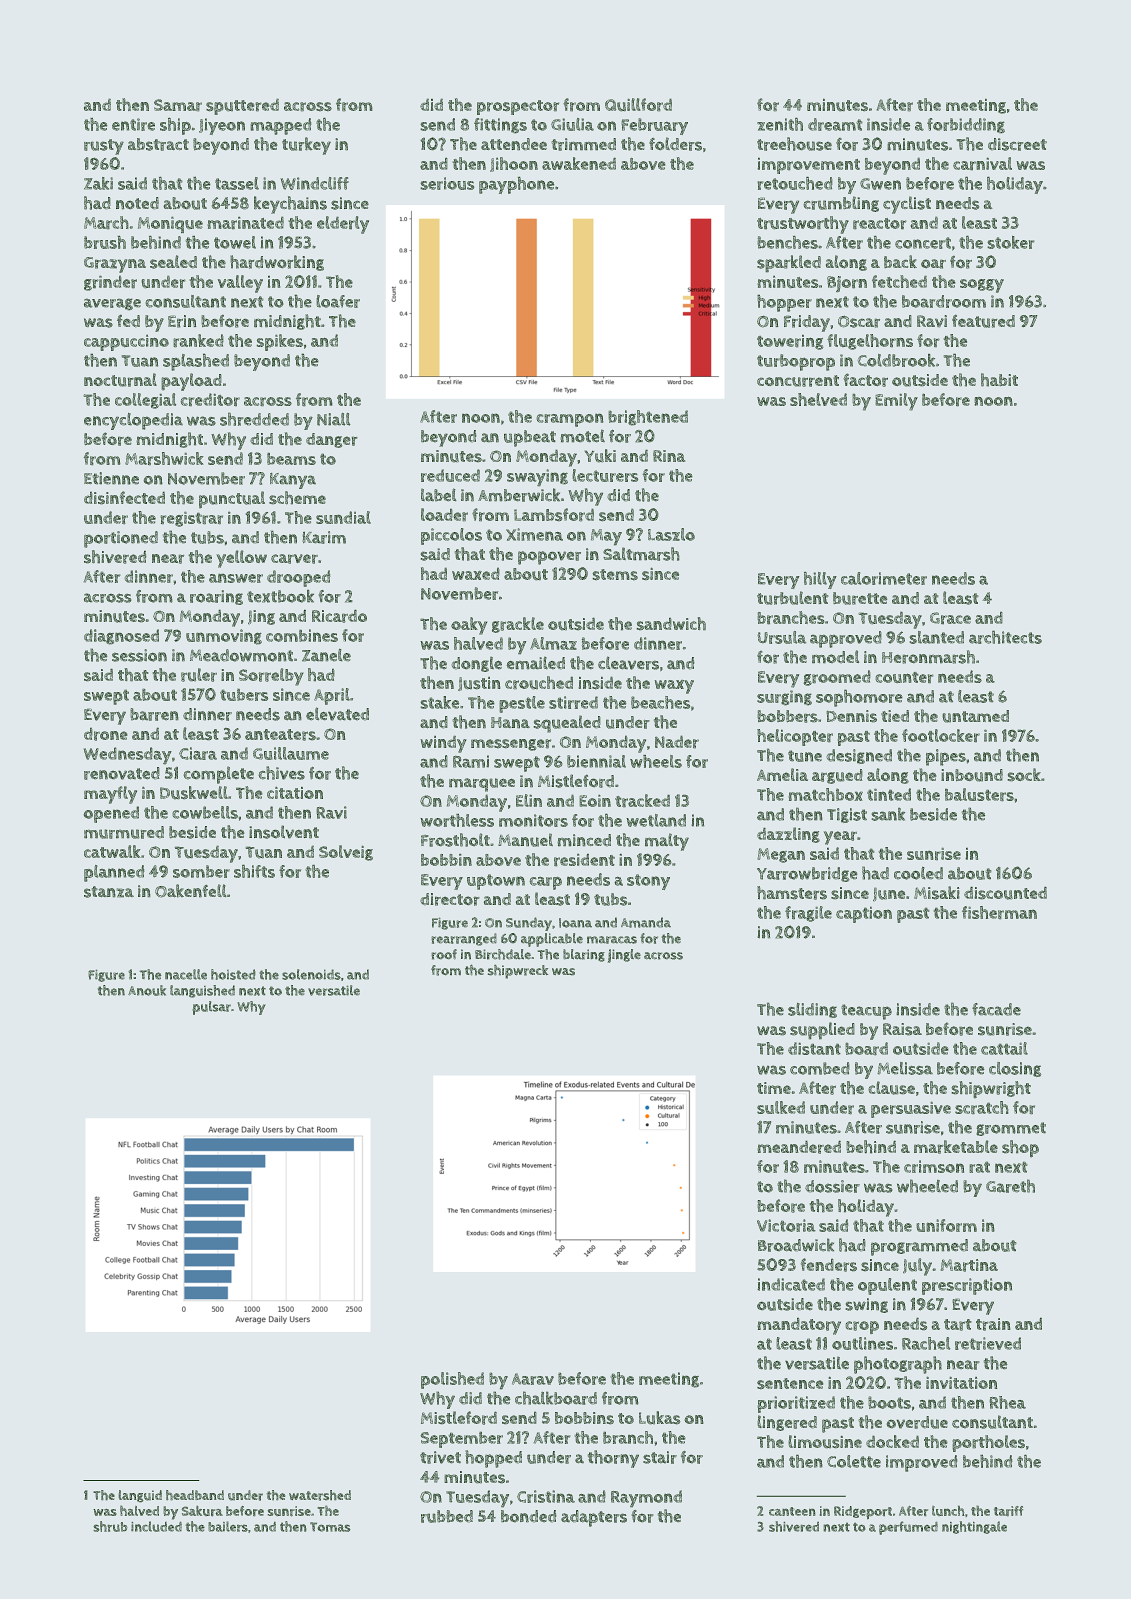 The width and height of the screenshot is (1131, 1599). I want to click on shop, so click(1020, 1149).
